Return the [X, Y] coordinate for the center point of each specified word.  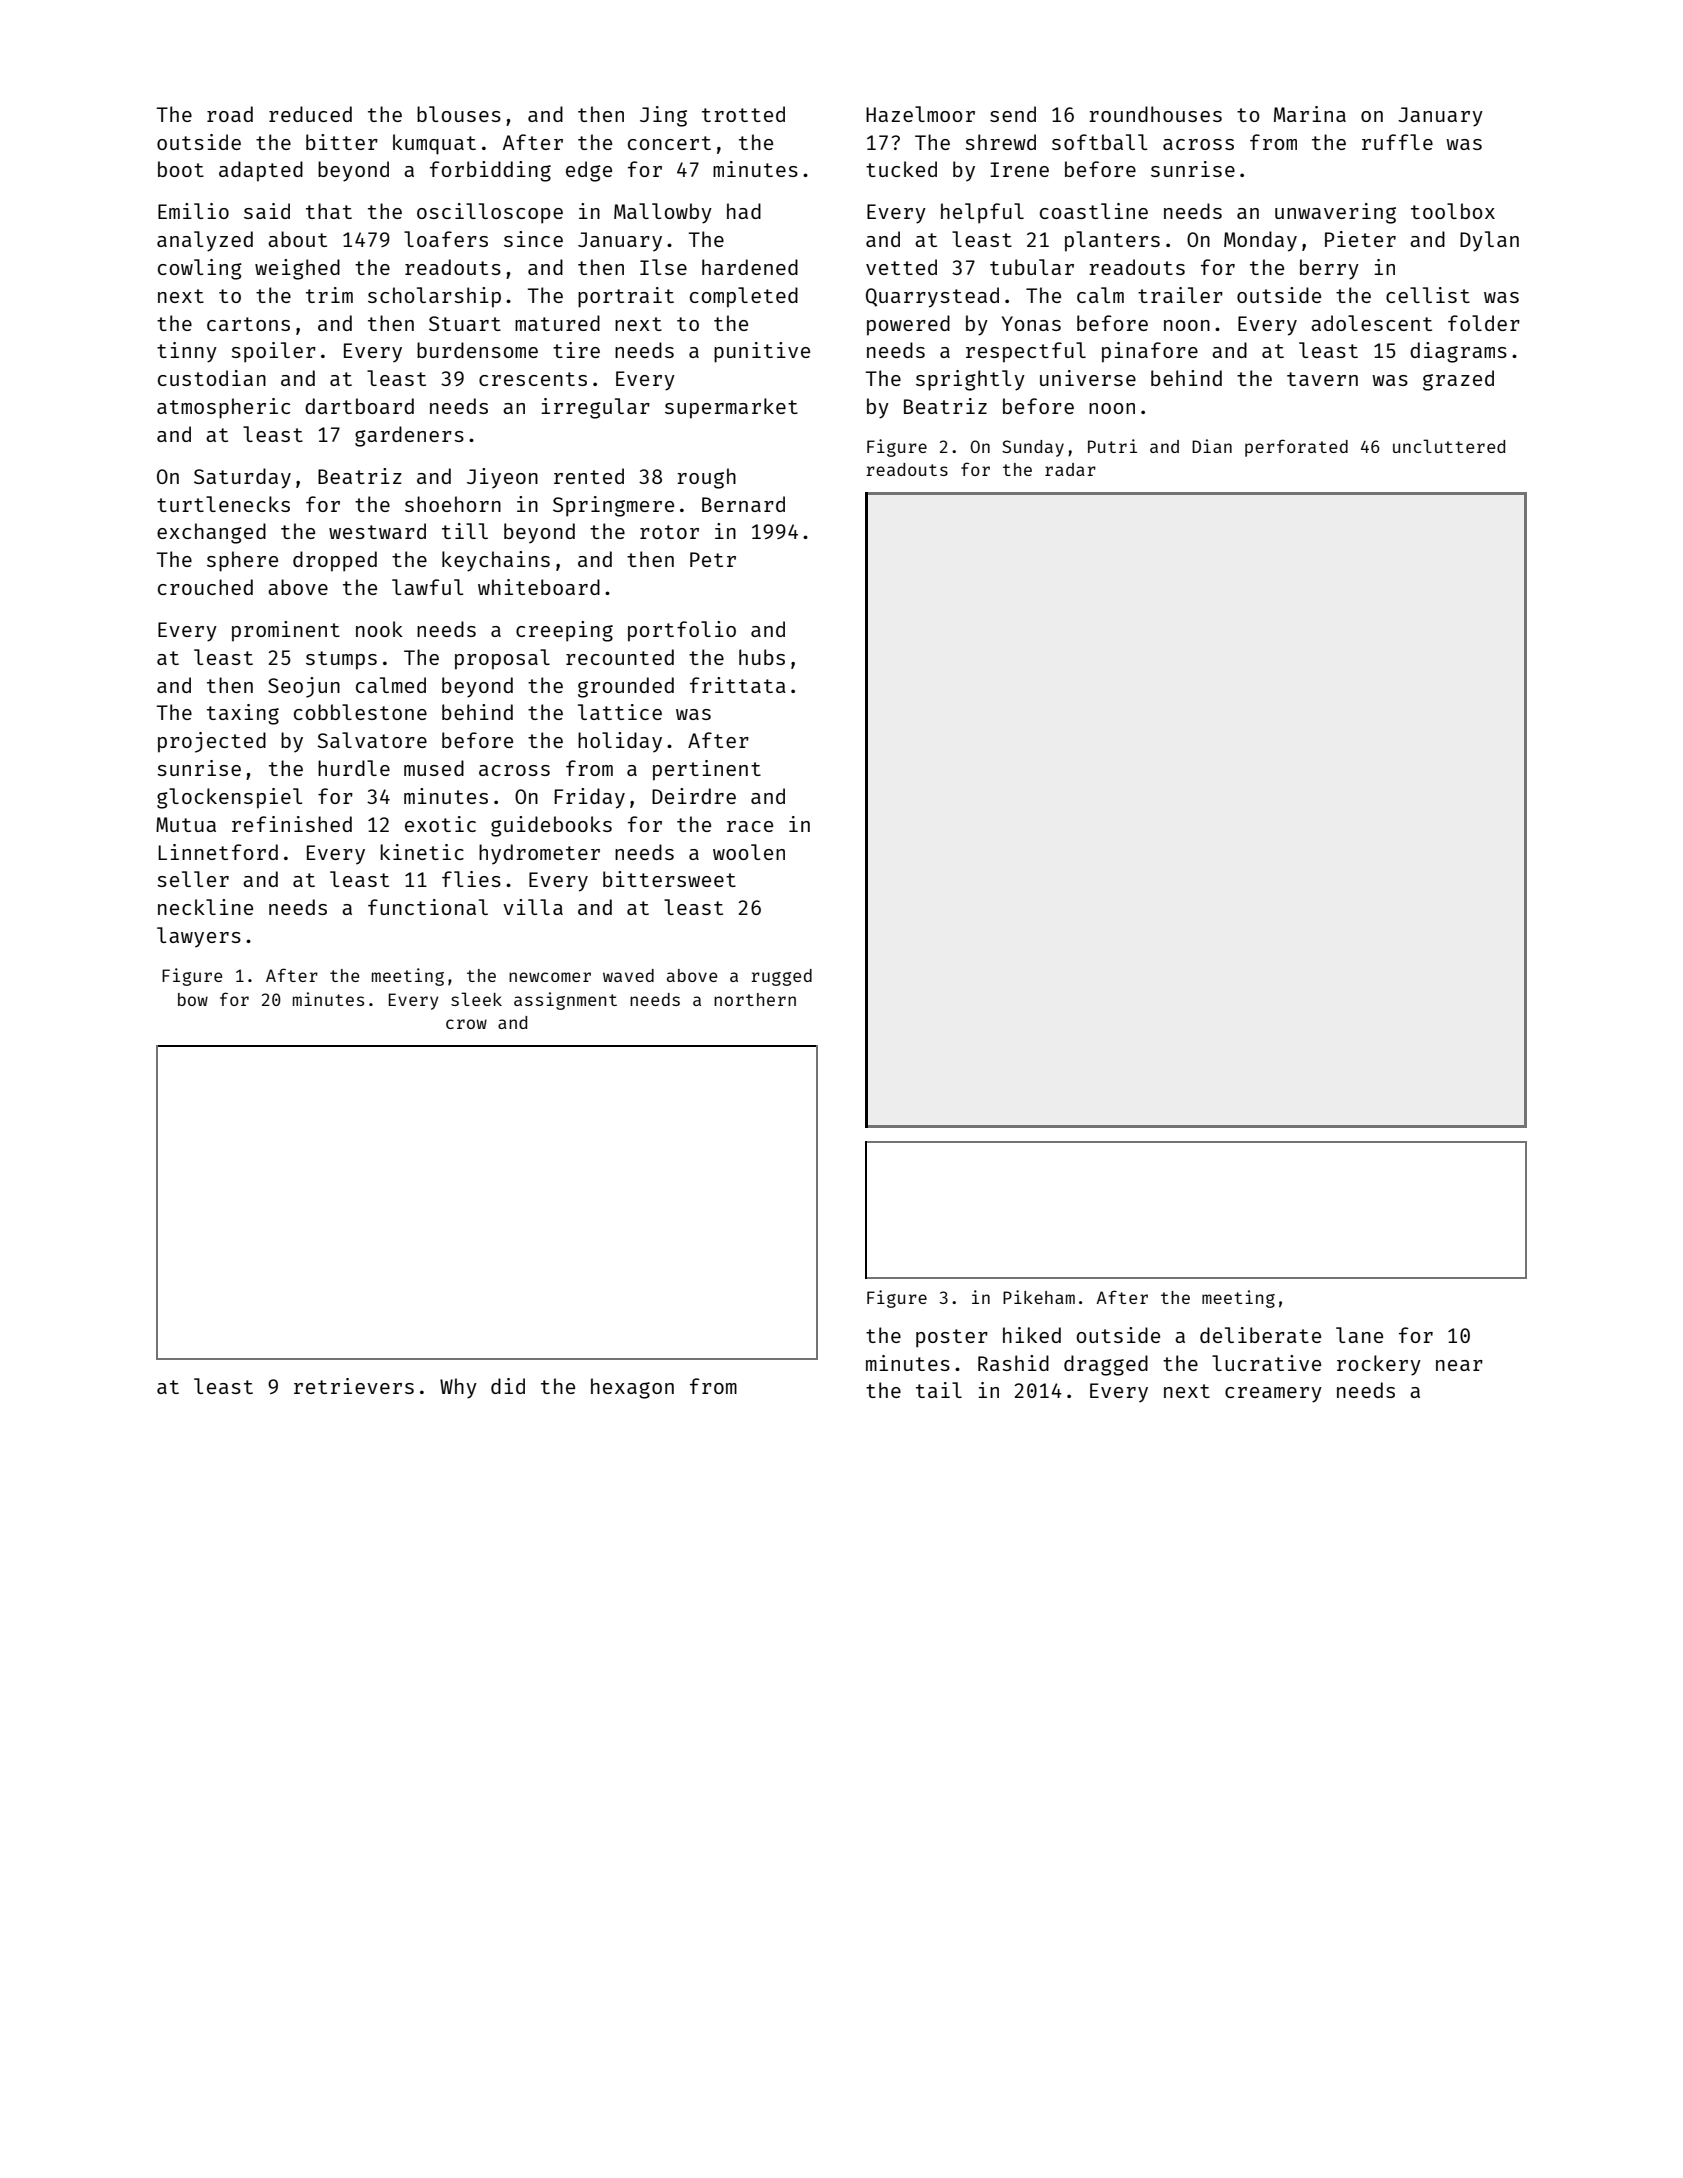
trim [329, 295]
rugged [781, 977]
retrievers [354, 1386]
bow [193, 999]
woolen [749, 852]
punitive [762, 352]
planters [1112, 241]
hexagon [632, 1388]
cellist [1428, 295]
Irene [1019, 169]
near [1459, 1365]
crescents [533, 379]
